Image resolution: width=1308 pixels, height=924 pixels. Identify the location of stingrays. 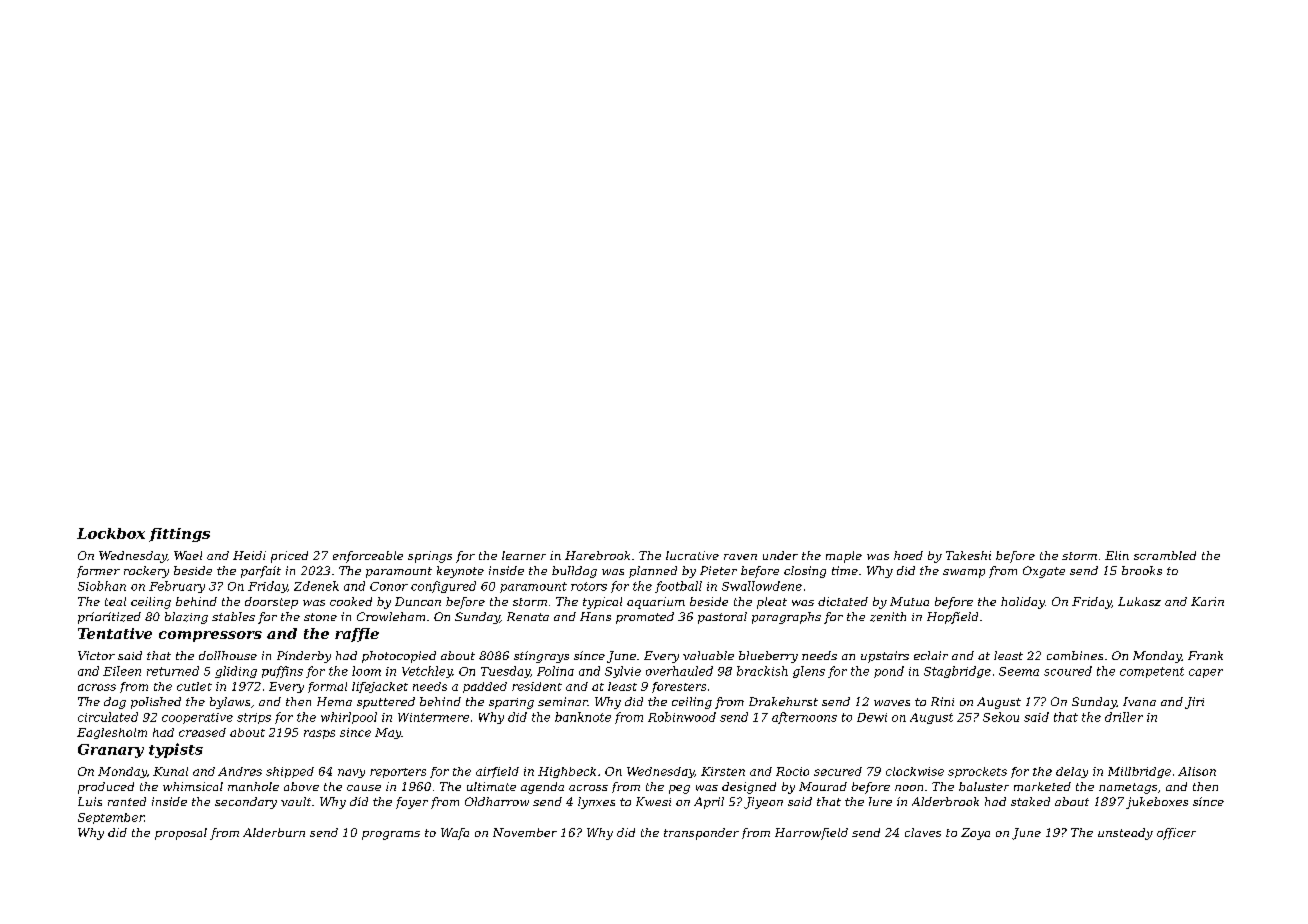
(541, 657).
